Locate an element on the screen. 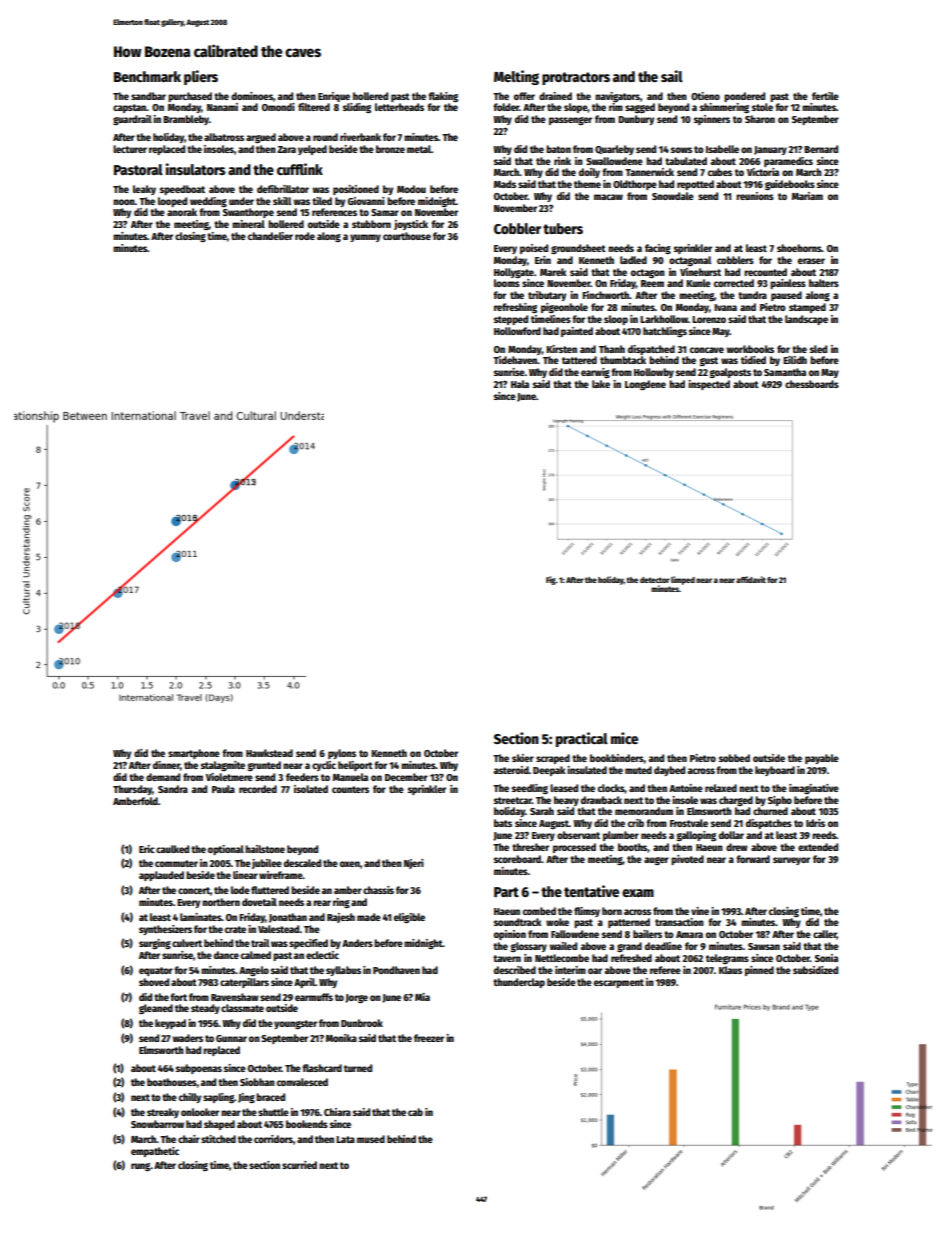  detector is located at coordinates (655, 580).
